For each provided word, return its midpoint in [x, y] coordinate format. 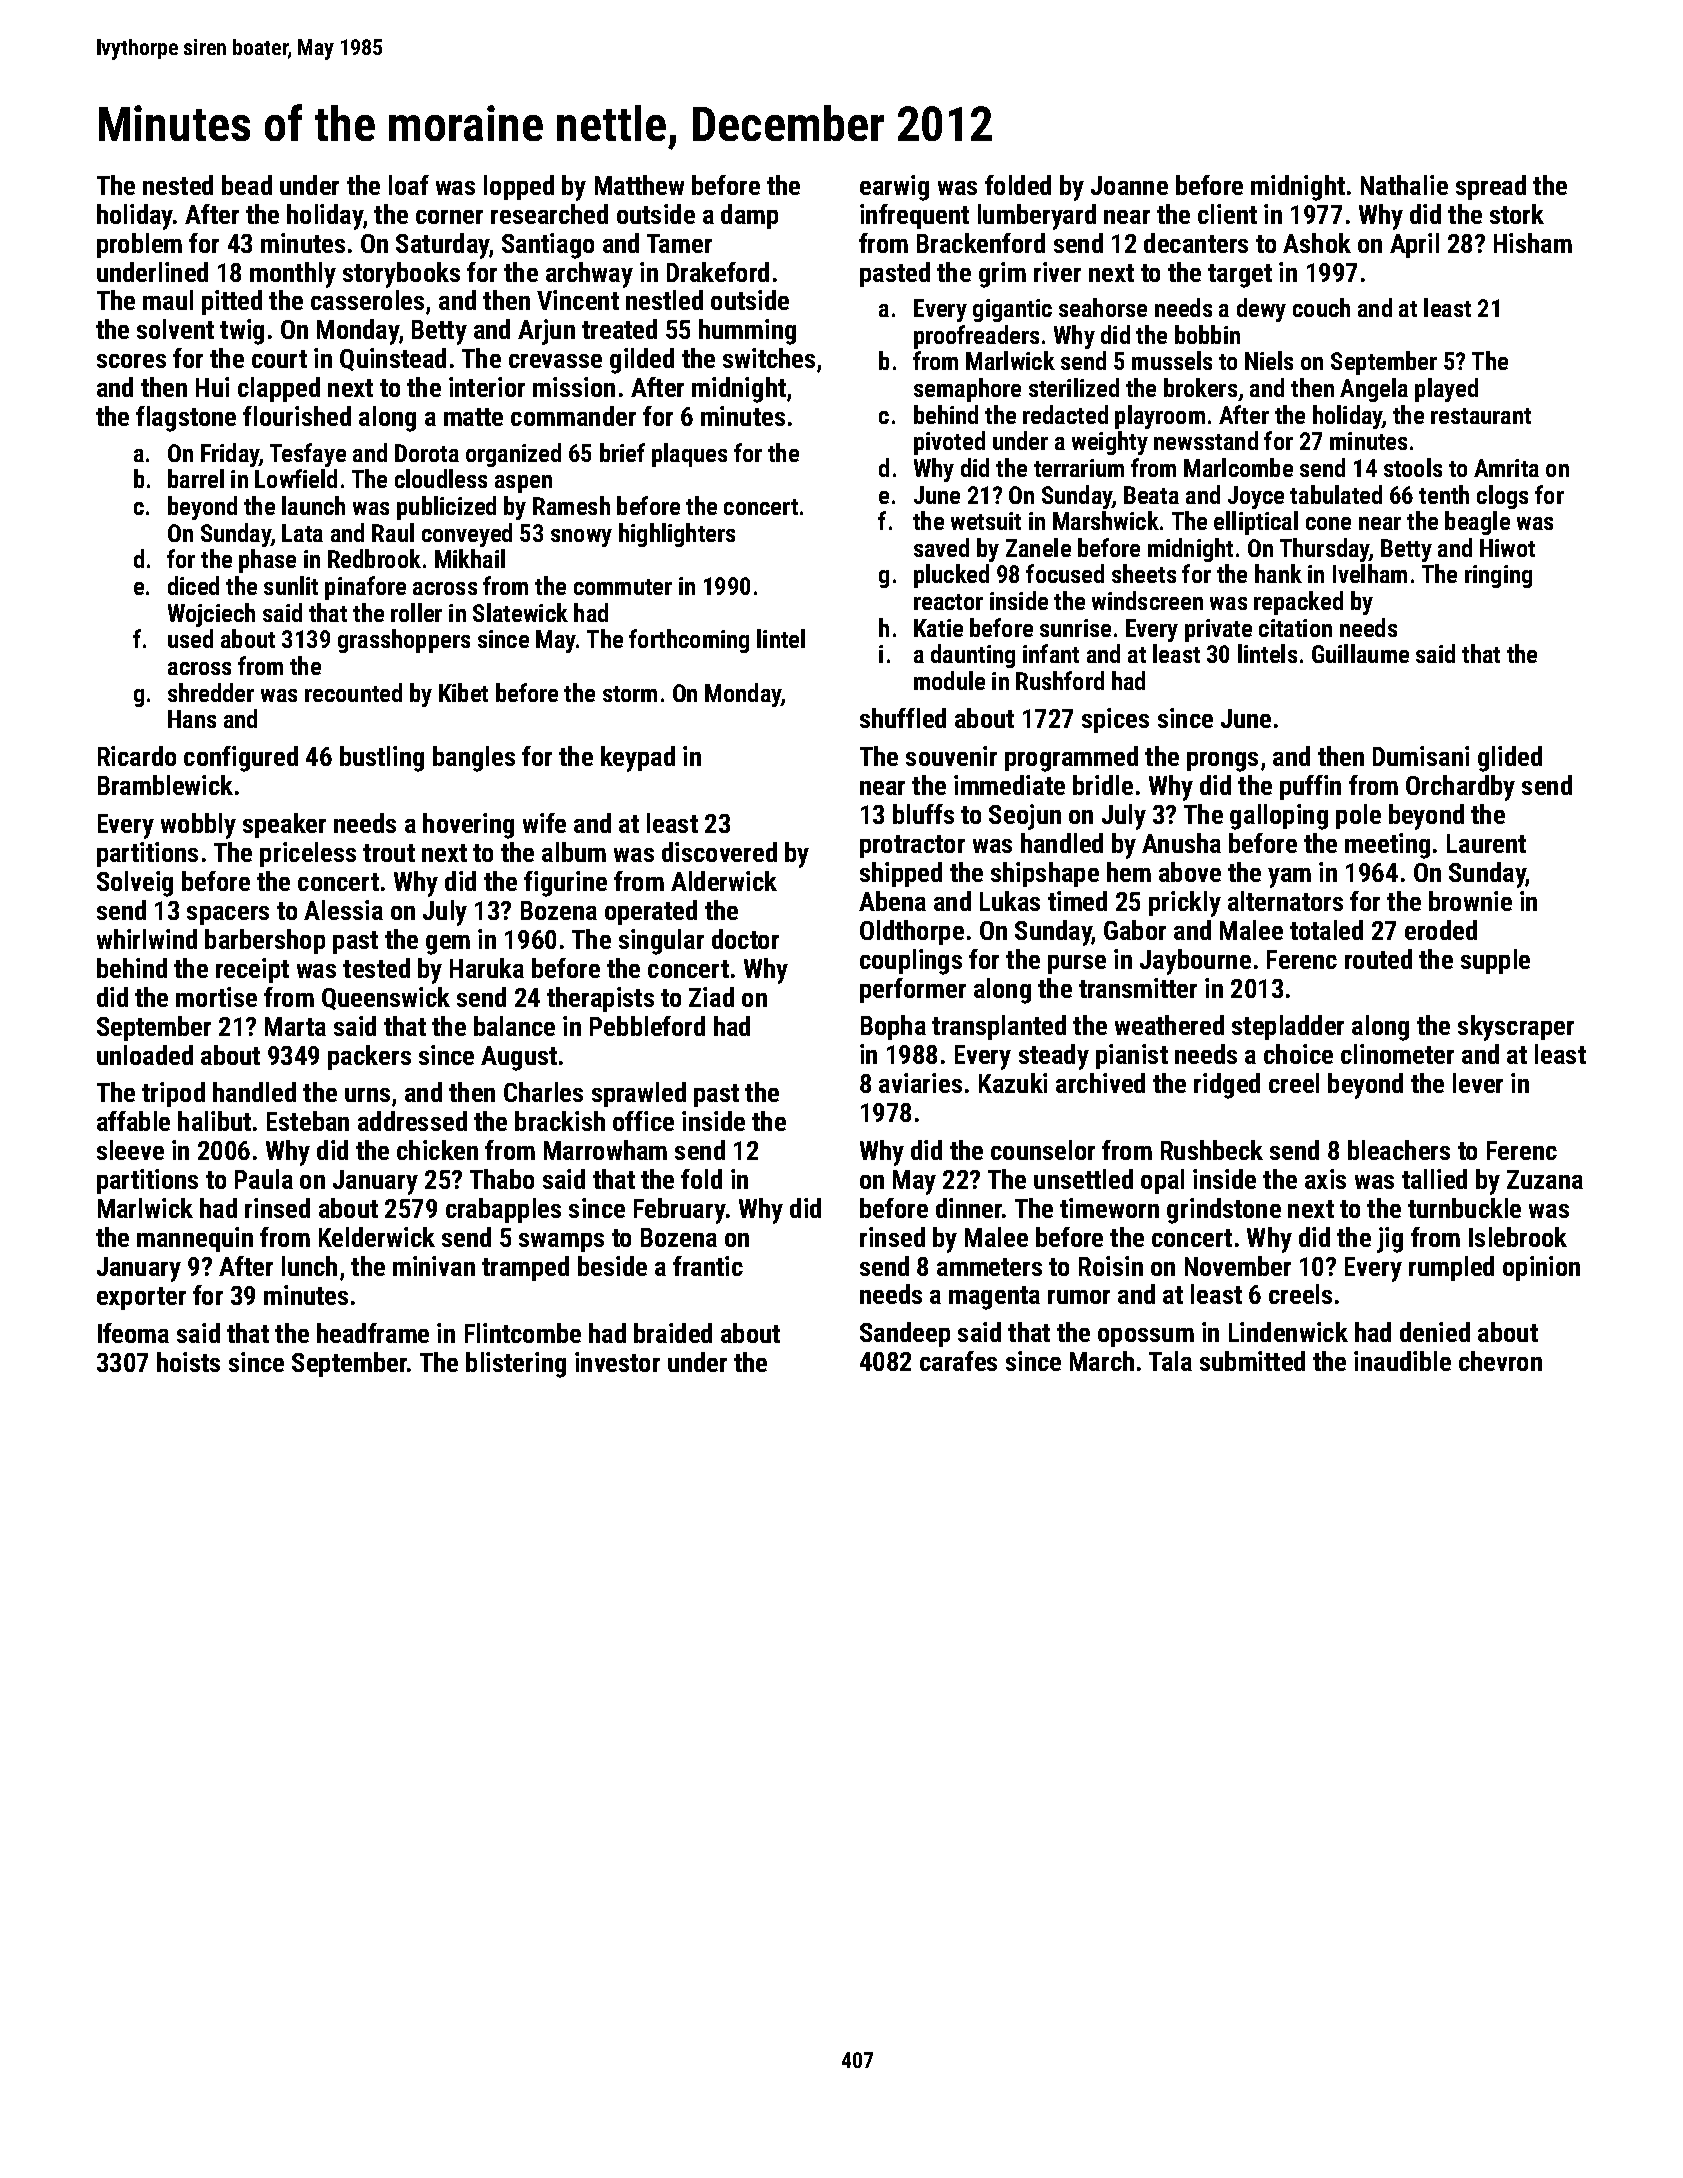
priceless [308, 854]
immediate [1009, 785]
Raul [393, 532]
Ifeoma [133, 1333]
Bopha [893, 1027]
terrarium [1079, 468]
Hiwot [1507, 548]
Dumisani [1421, 756]
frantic [708, 1266]
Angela [1374, 390]
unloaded [145, 1055]
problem [139, 245]
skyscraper [1516, 1028]
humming [747, 332]
